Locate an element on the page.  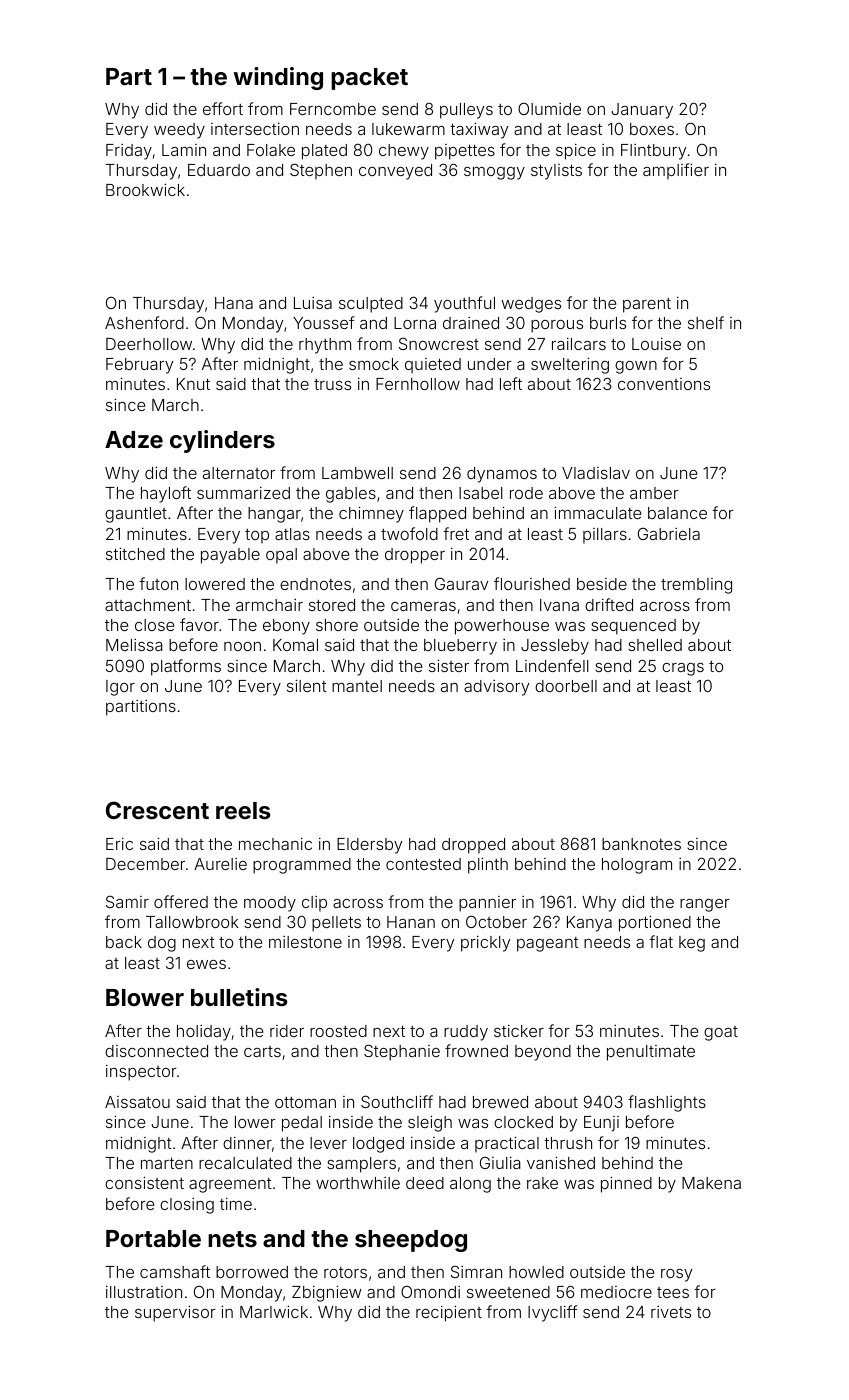
rivets is located at coordinates (671, 1312).
